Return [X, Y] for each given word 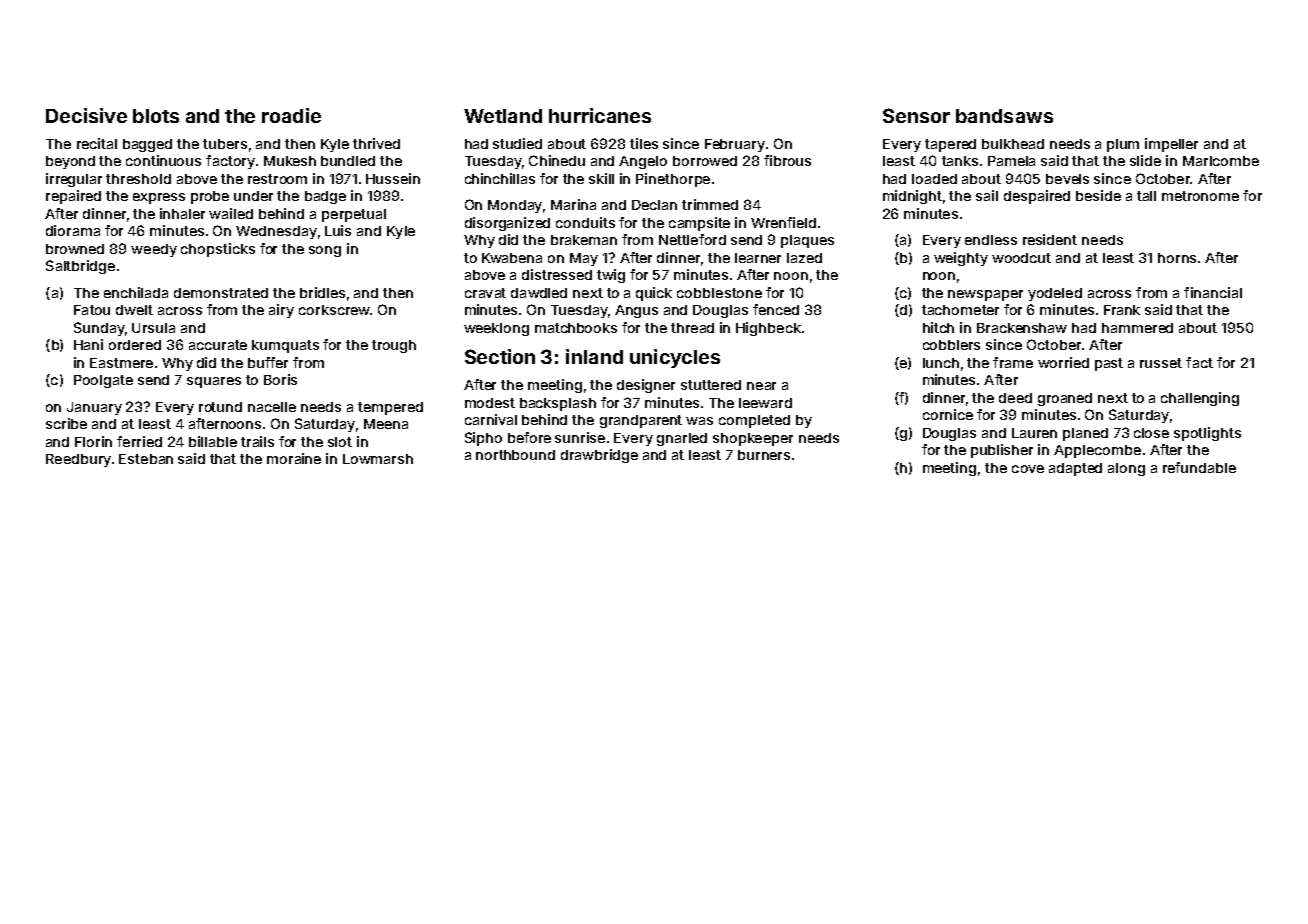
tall [1146, 196]
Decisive [86, 115]
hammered [1137, 328]
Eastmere [121, 363]
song [325, 251]
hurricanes [600, 115]
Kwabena [512, 258]
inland [594, 356]
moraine [294, 458]
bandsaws [1004, 116]
